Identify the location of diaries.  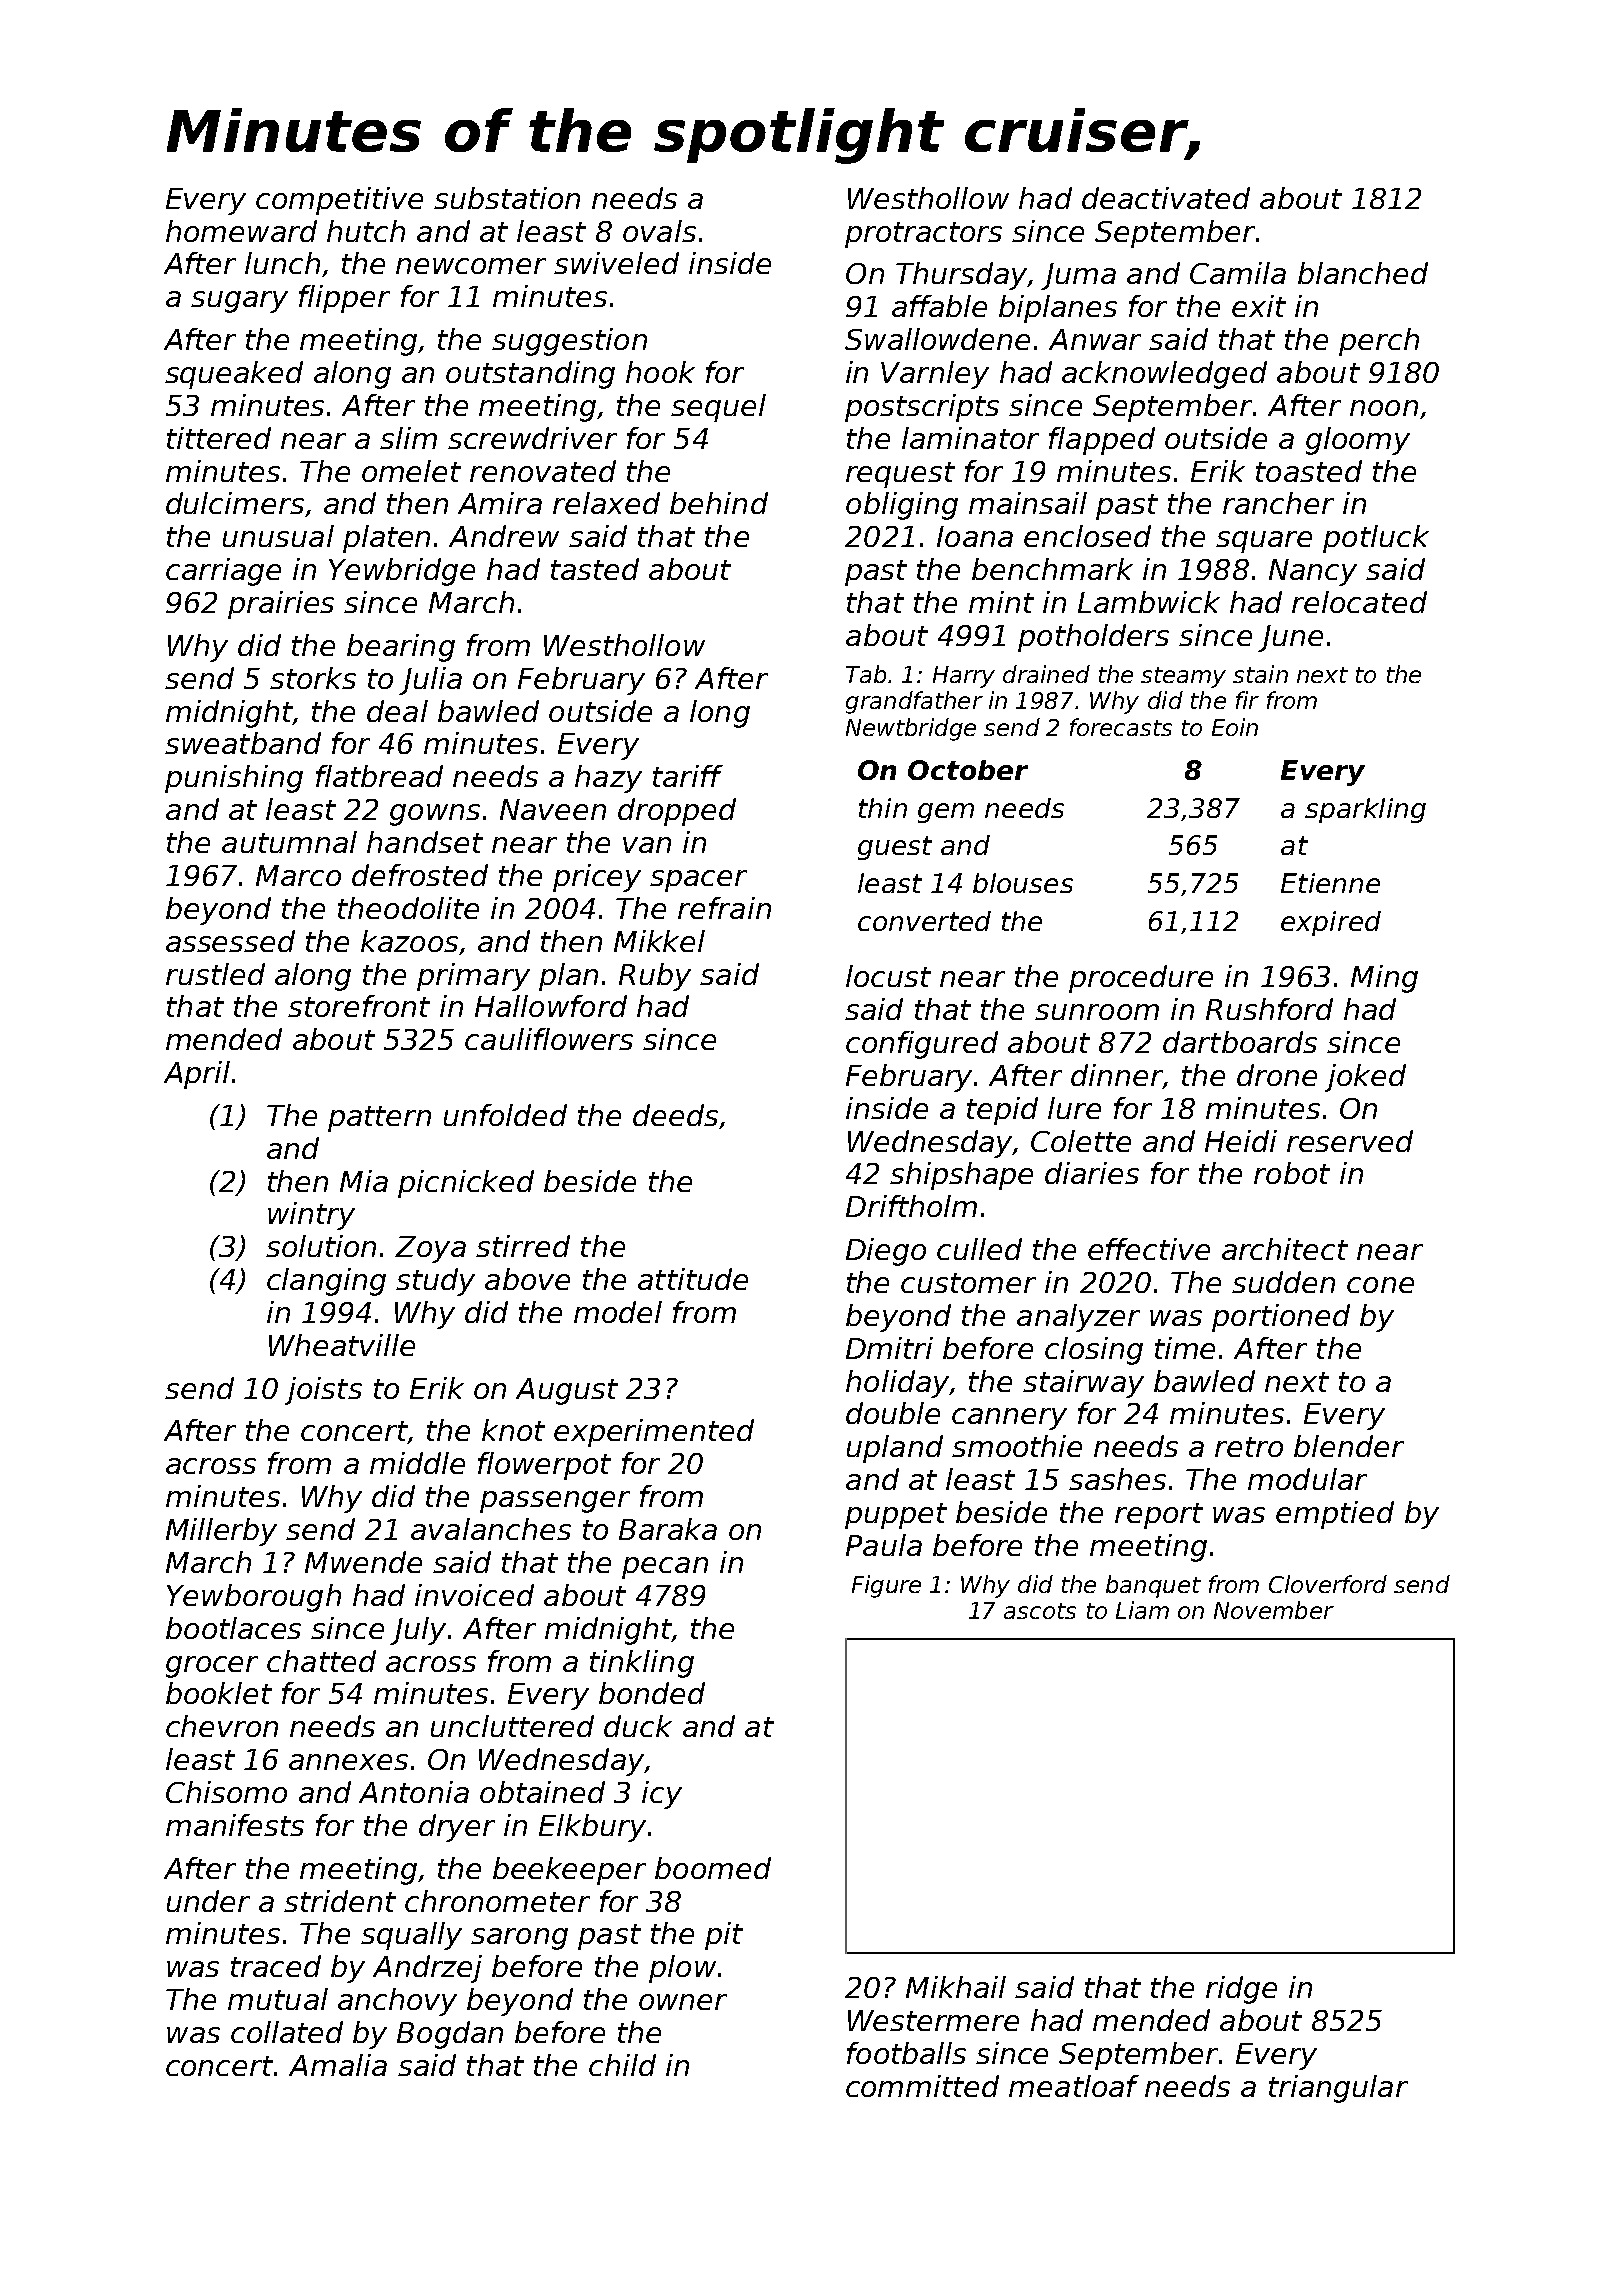
(1092, 1173).
